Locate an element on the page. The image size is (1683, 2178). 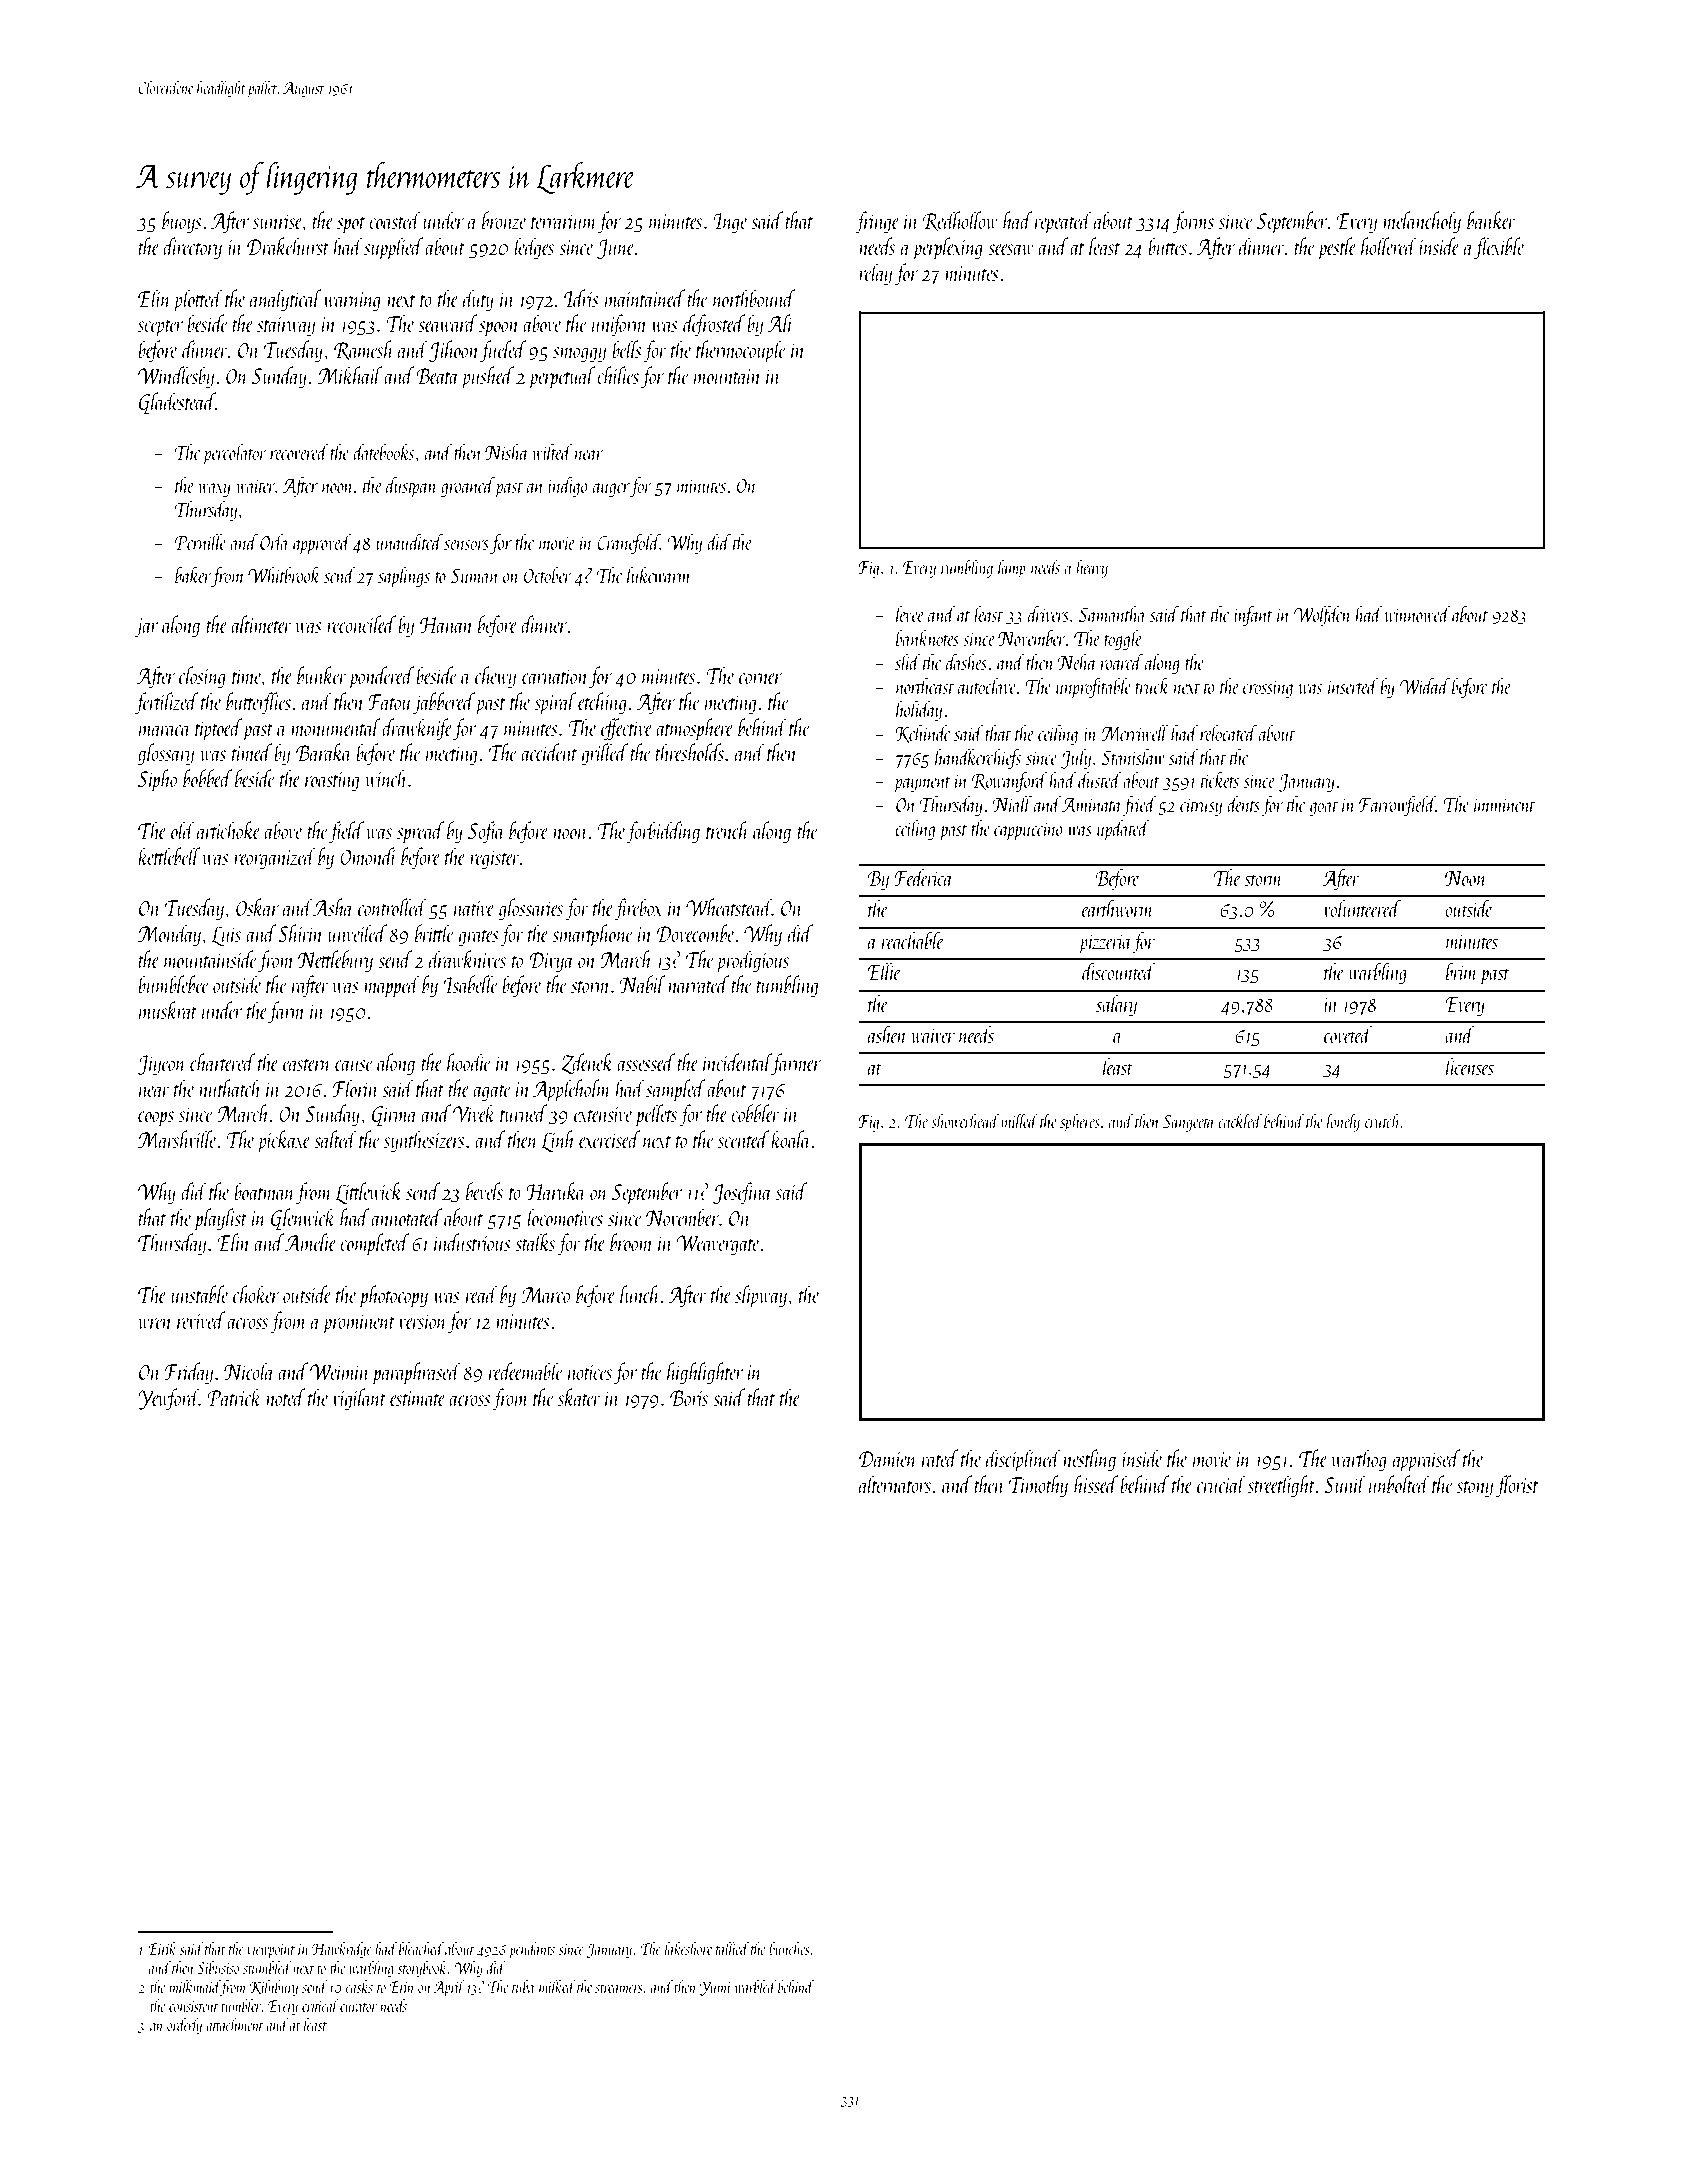
crutch is located at coordinates (1383, 1120).
